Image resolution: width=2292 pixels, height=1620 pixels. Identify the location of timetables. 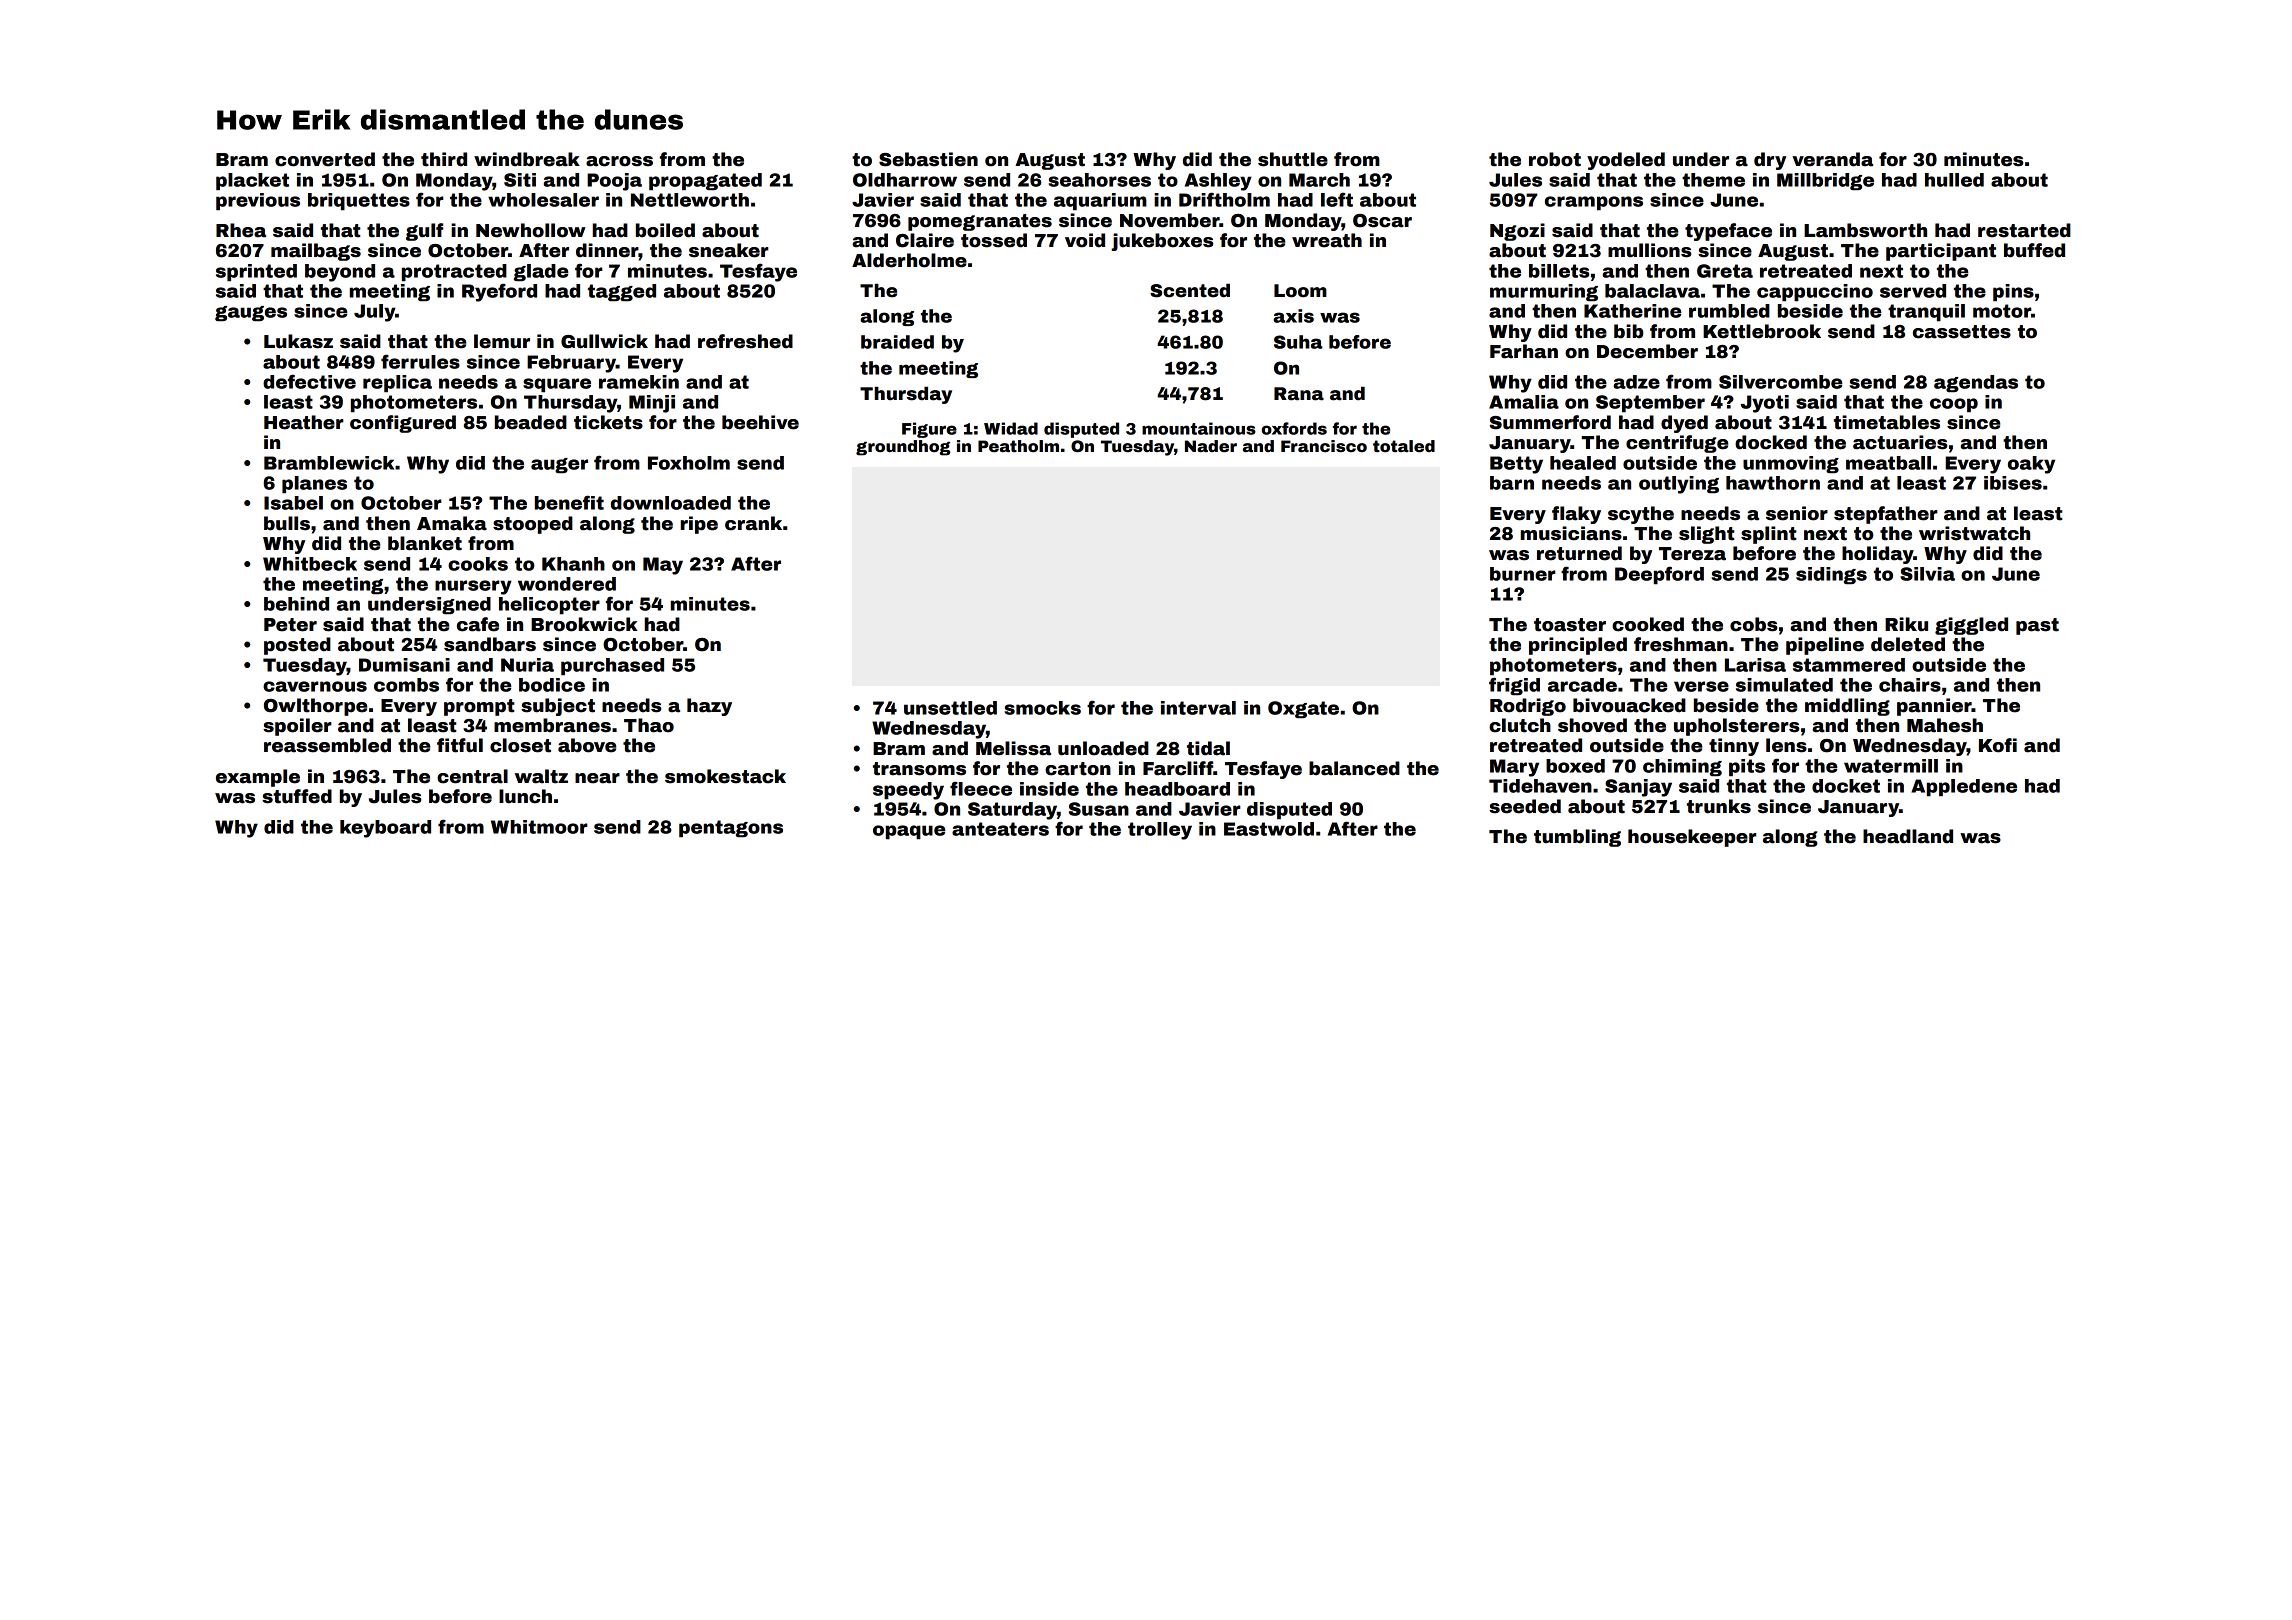
(1887, 422).
